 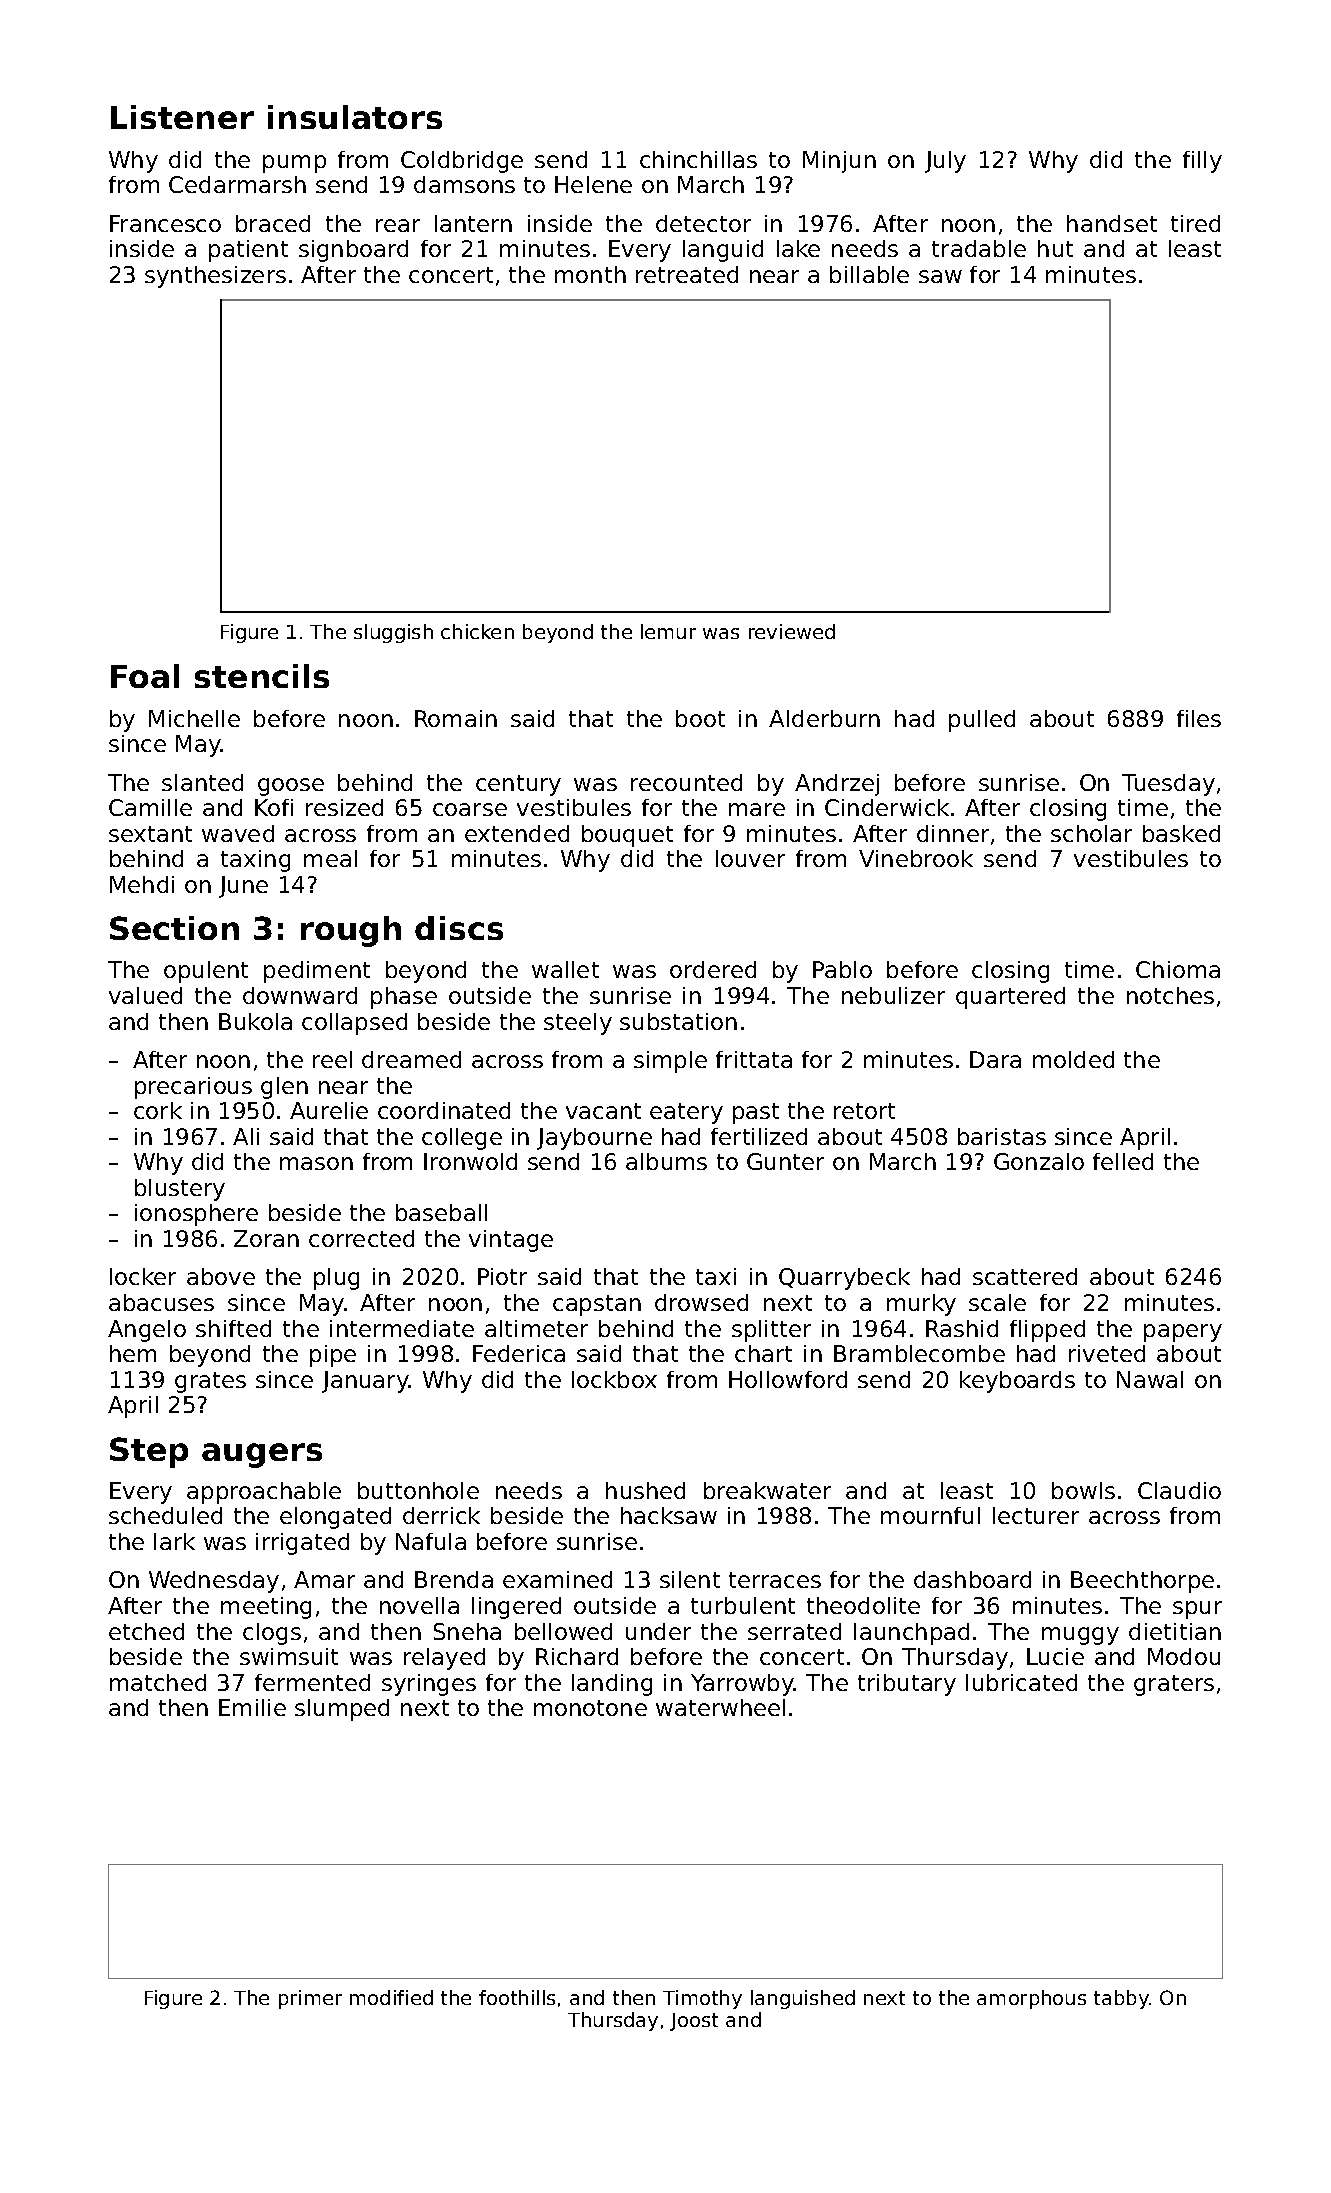 What do you see at coordinates (511, 1241) in the image?
I see `vintage` at bounding box center [511, 1241].
